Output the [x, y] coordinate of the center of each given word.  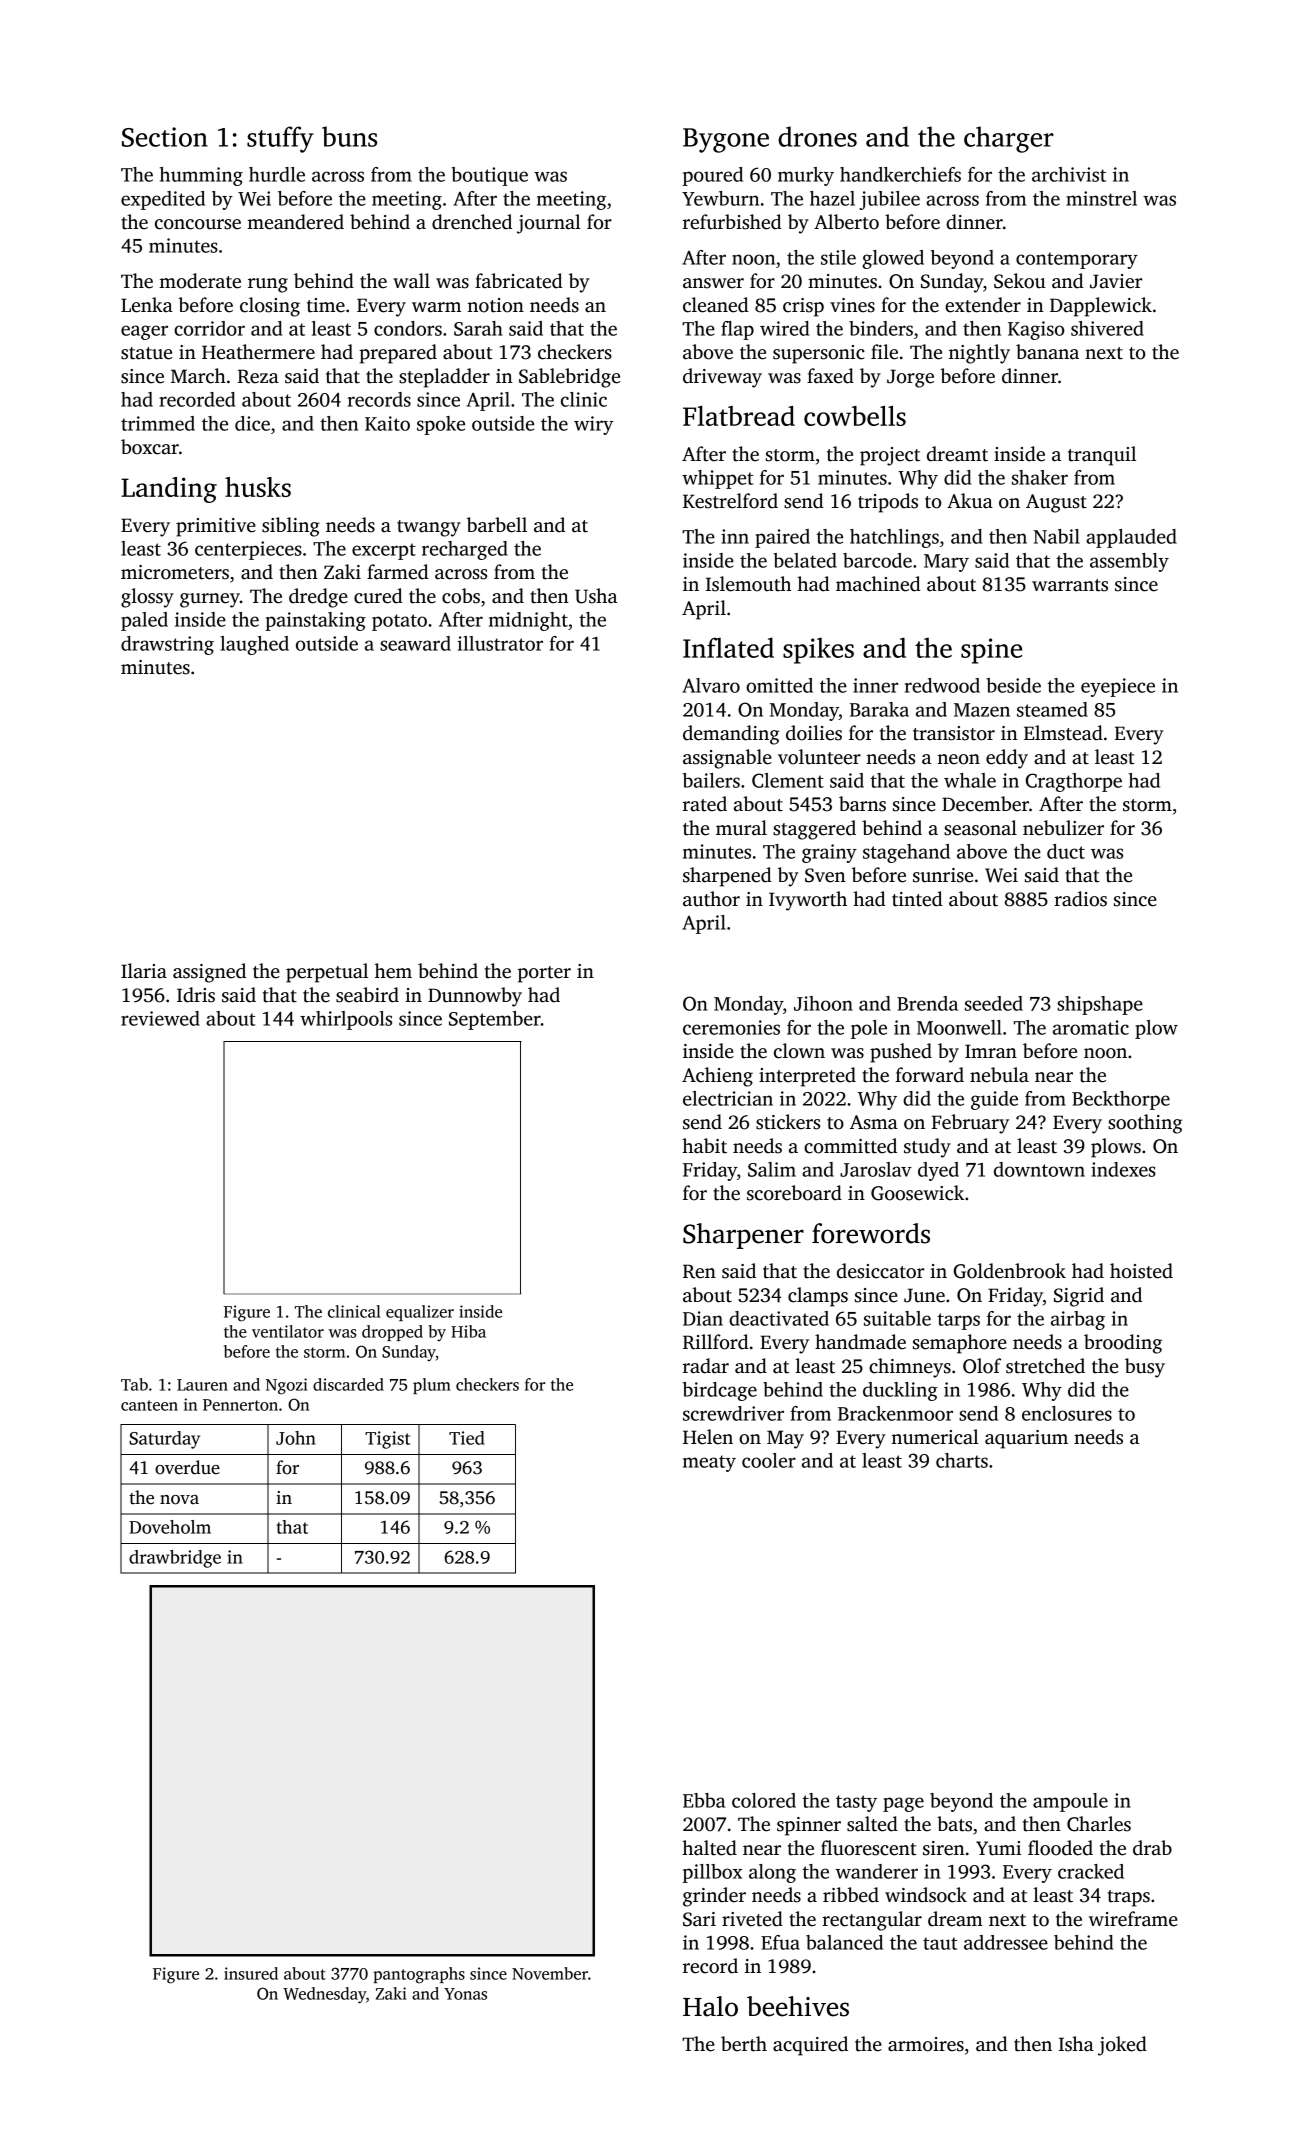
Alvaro [711, 685]
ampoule [1070, 1802]
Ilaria [144, 971]
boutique [489, 176]
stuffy [280, 139]
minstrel [1101, 198]
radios [1080, 899]
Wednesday [324, 1995]
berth [744, 2044]
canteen [149, 1405]
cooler [769, 1460]
